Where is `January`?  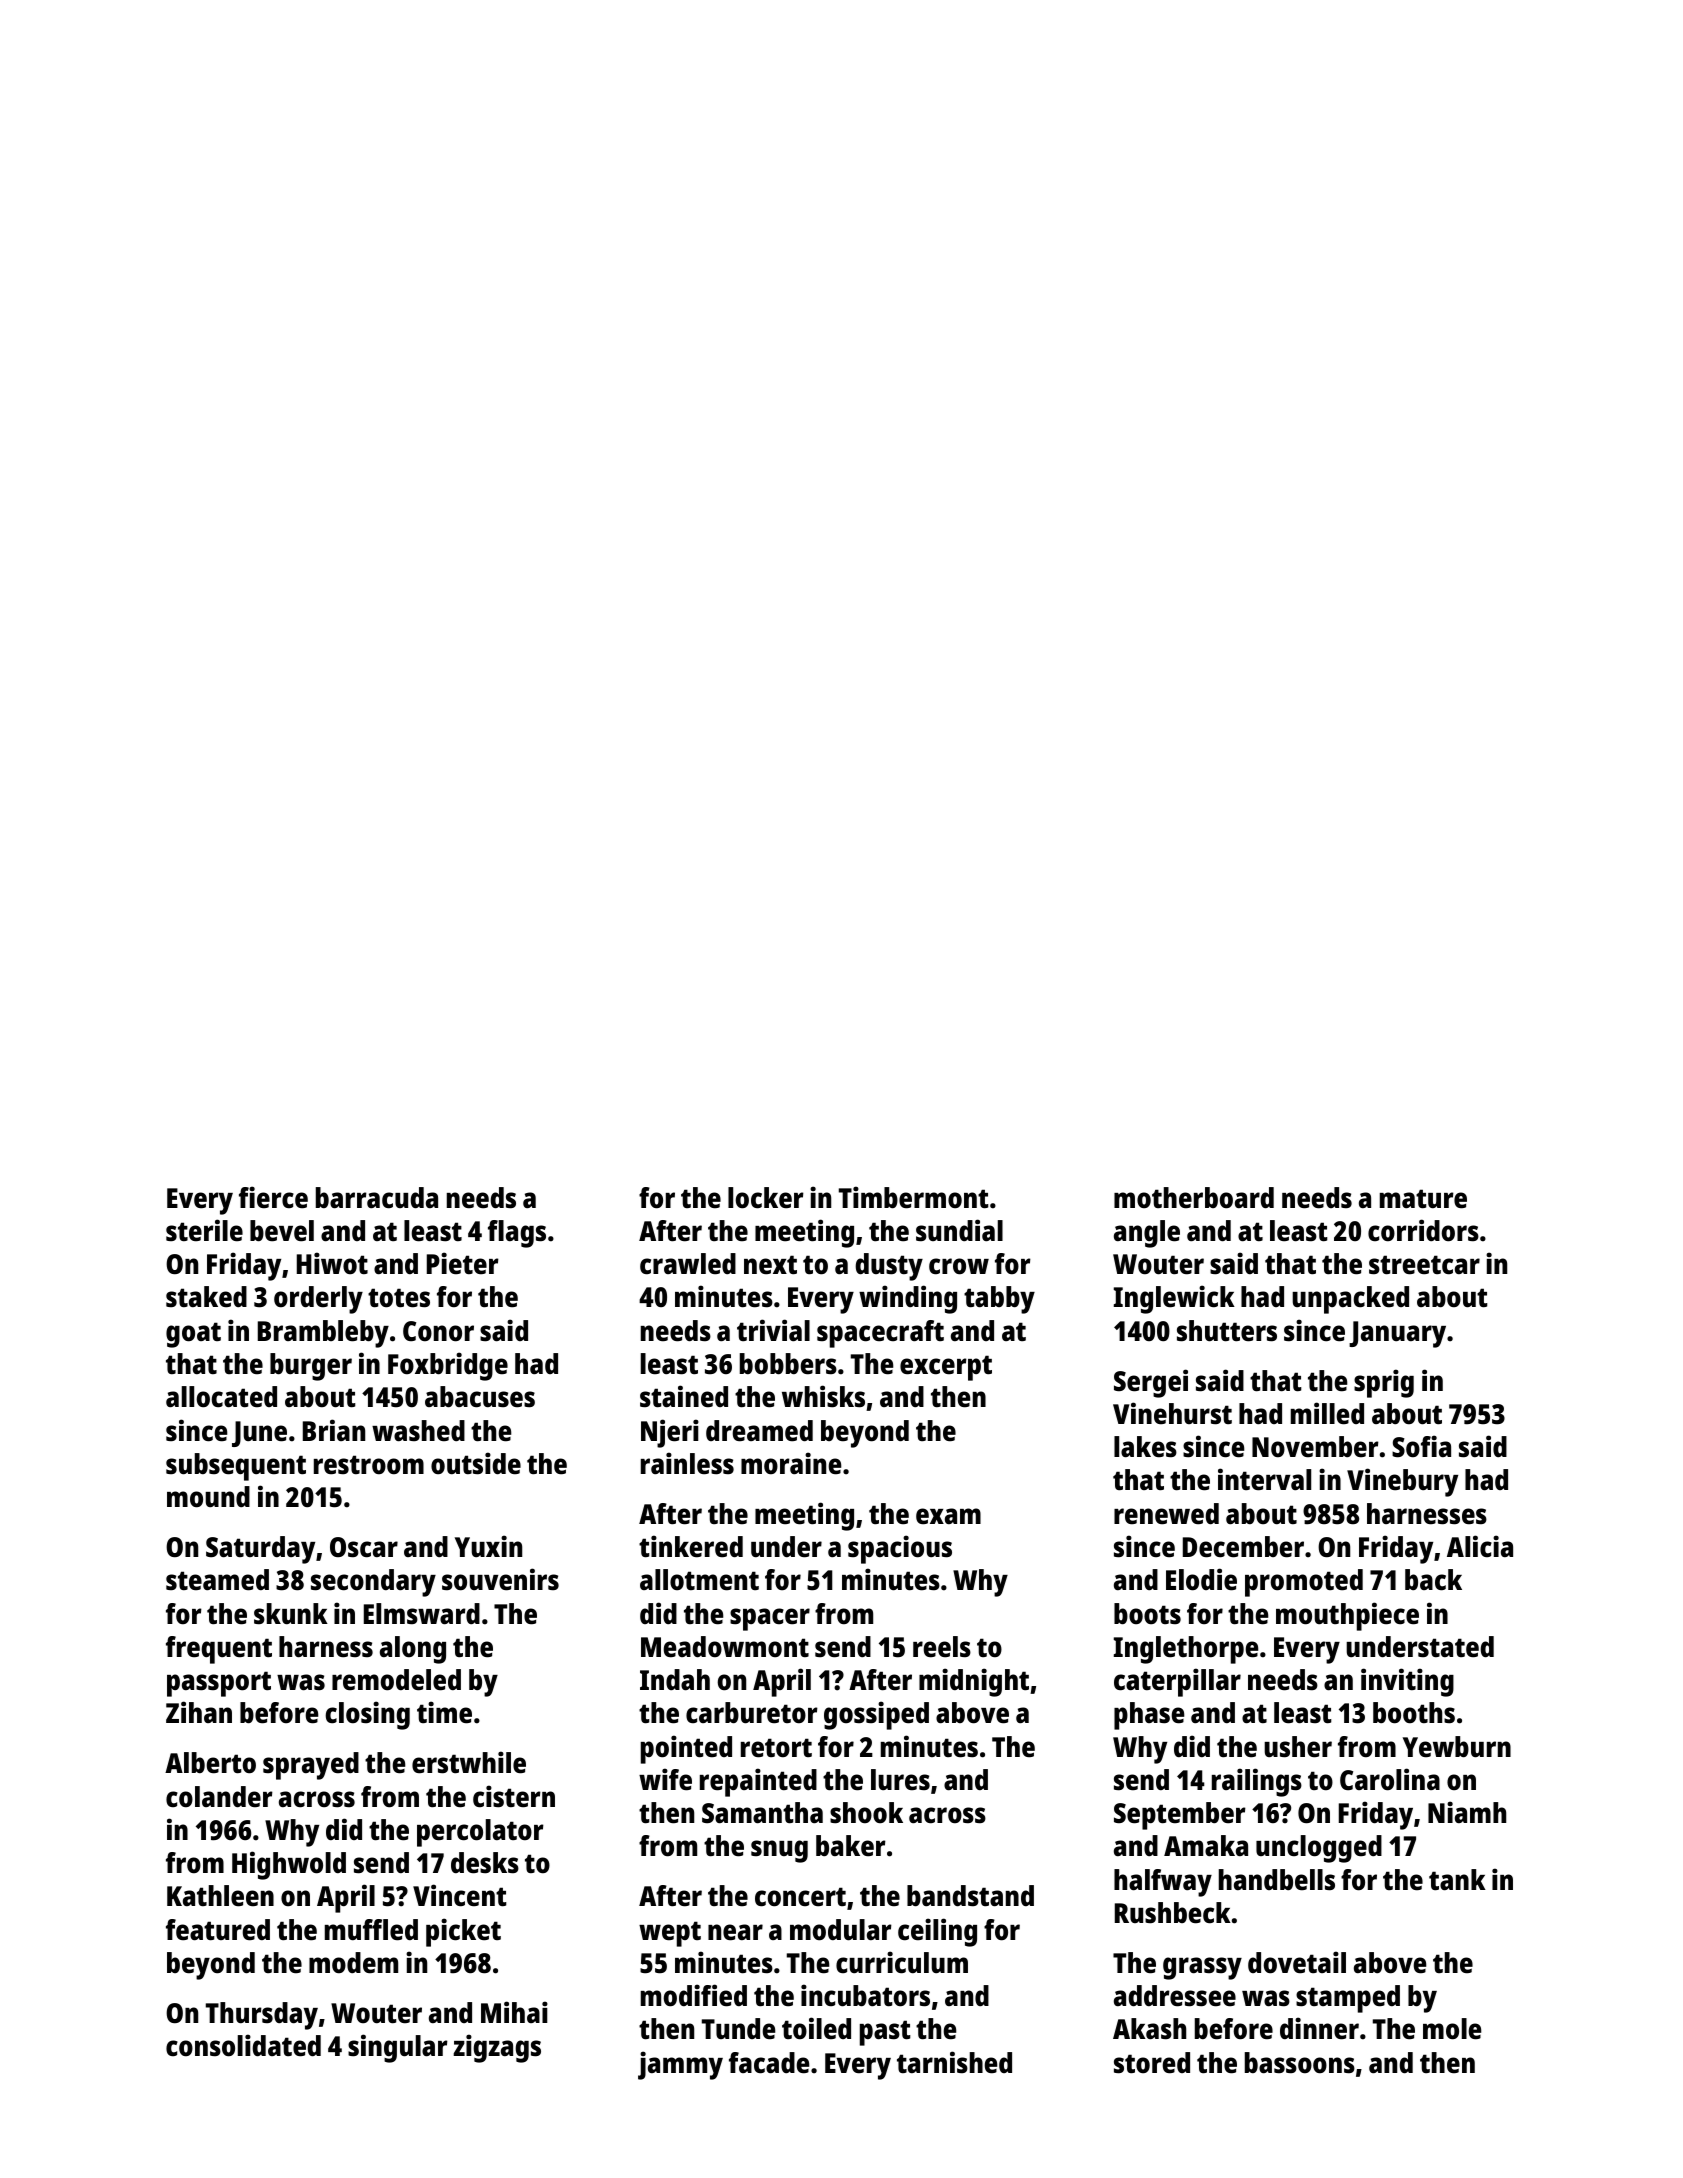
January is located at coordinates (1397, 1334).
